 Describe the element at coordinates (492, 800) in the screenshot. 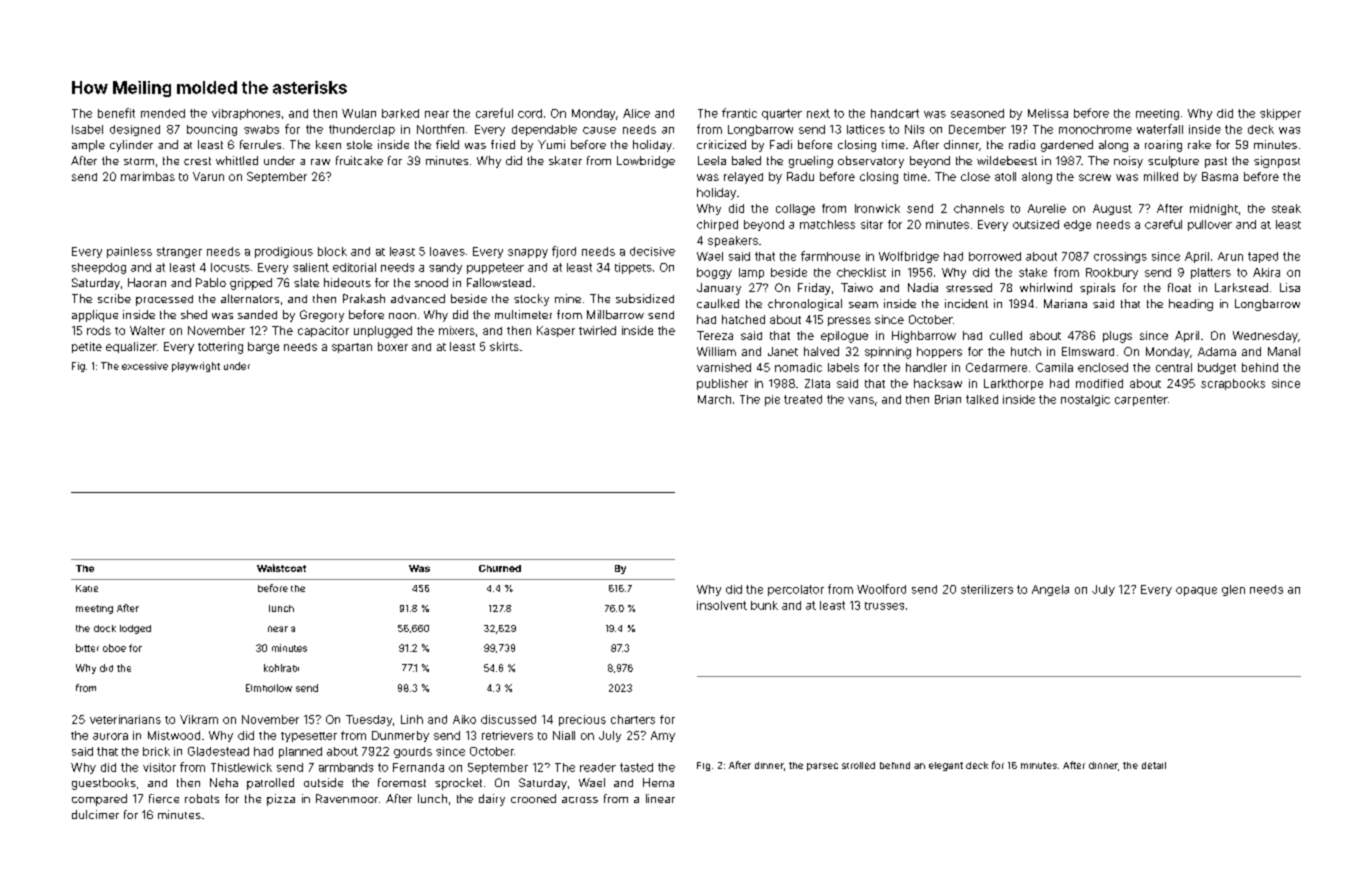

I see `dairy` at that location.
